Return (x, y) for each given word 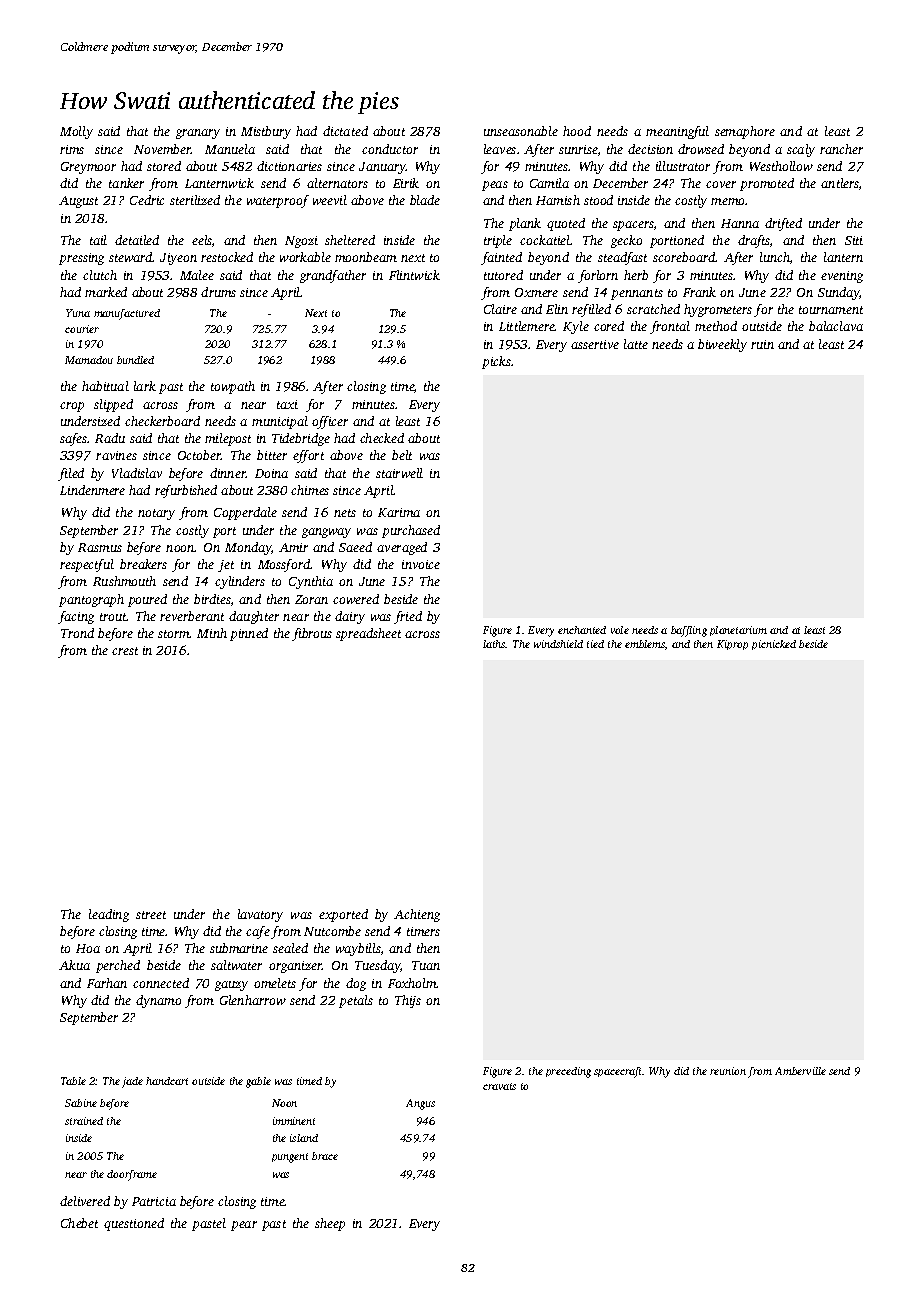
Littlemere (527, 326)
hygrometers (718, 310)
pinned (249, 634)
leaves (500, 149)
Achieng (417, 915)
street (151, 915)
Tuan (426, 965)
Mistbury (266, 132)
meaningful (677, 132)
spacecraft (618, 1072)
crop (72, 407)
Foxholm (412, 983)
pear (244, 1226)
